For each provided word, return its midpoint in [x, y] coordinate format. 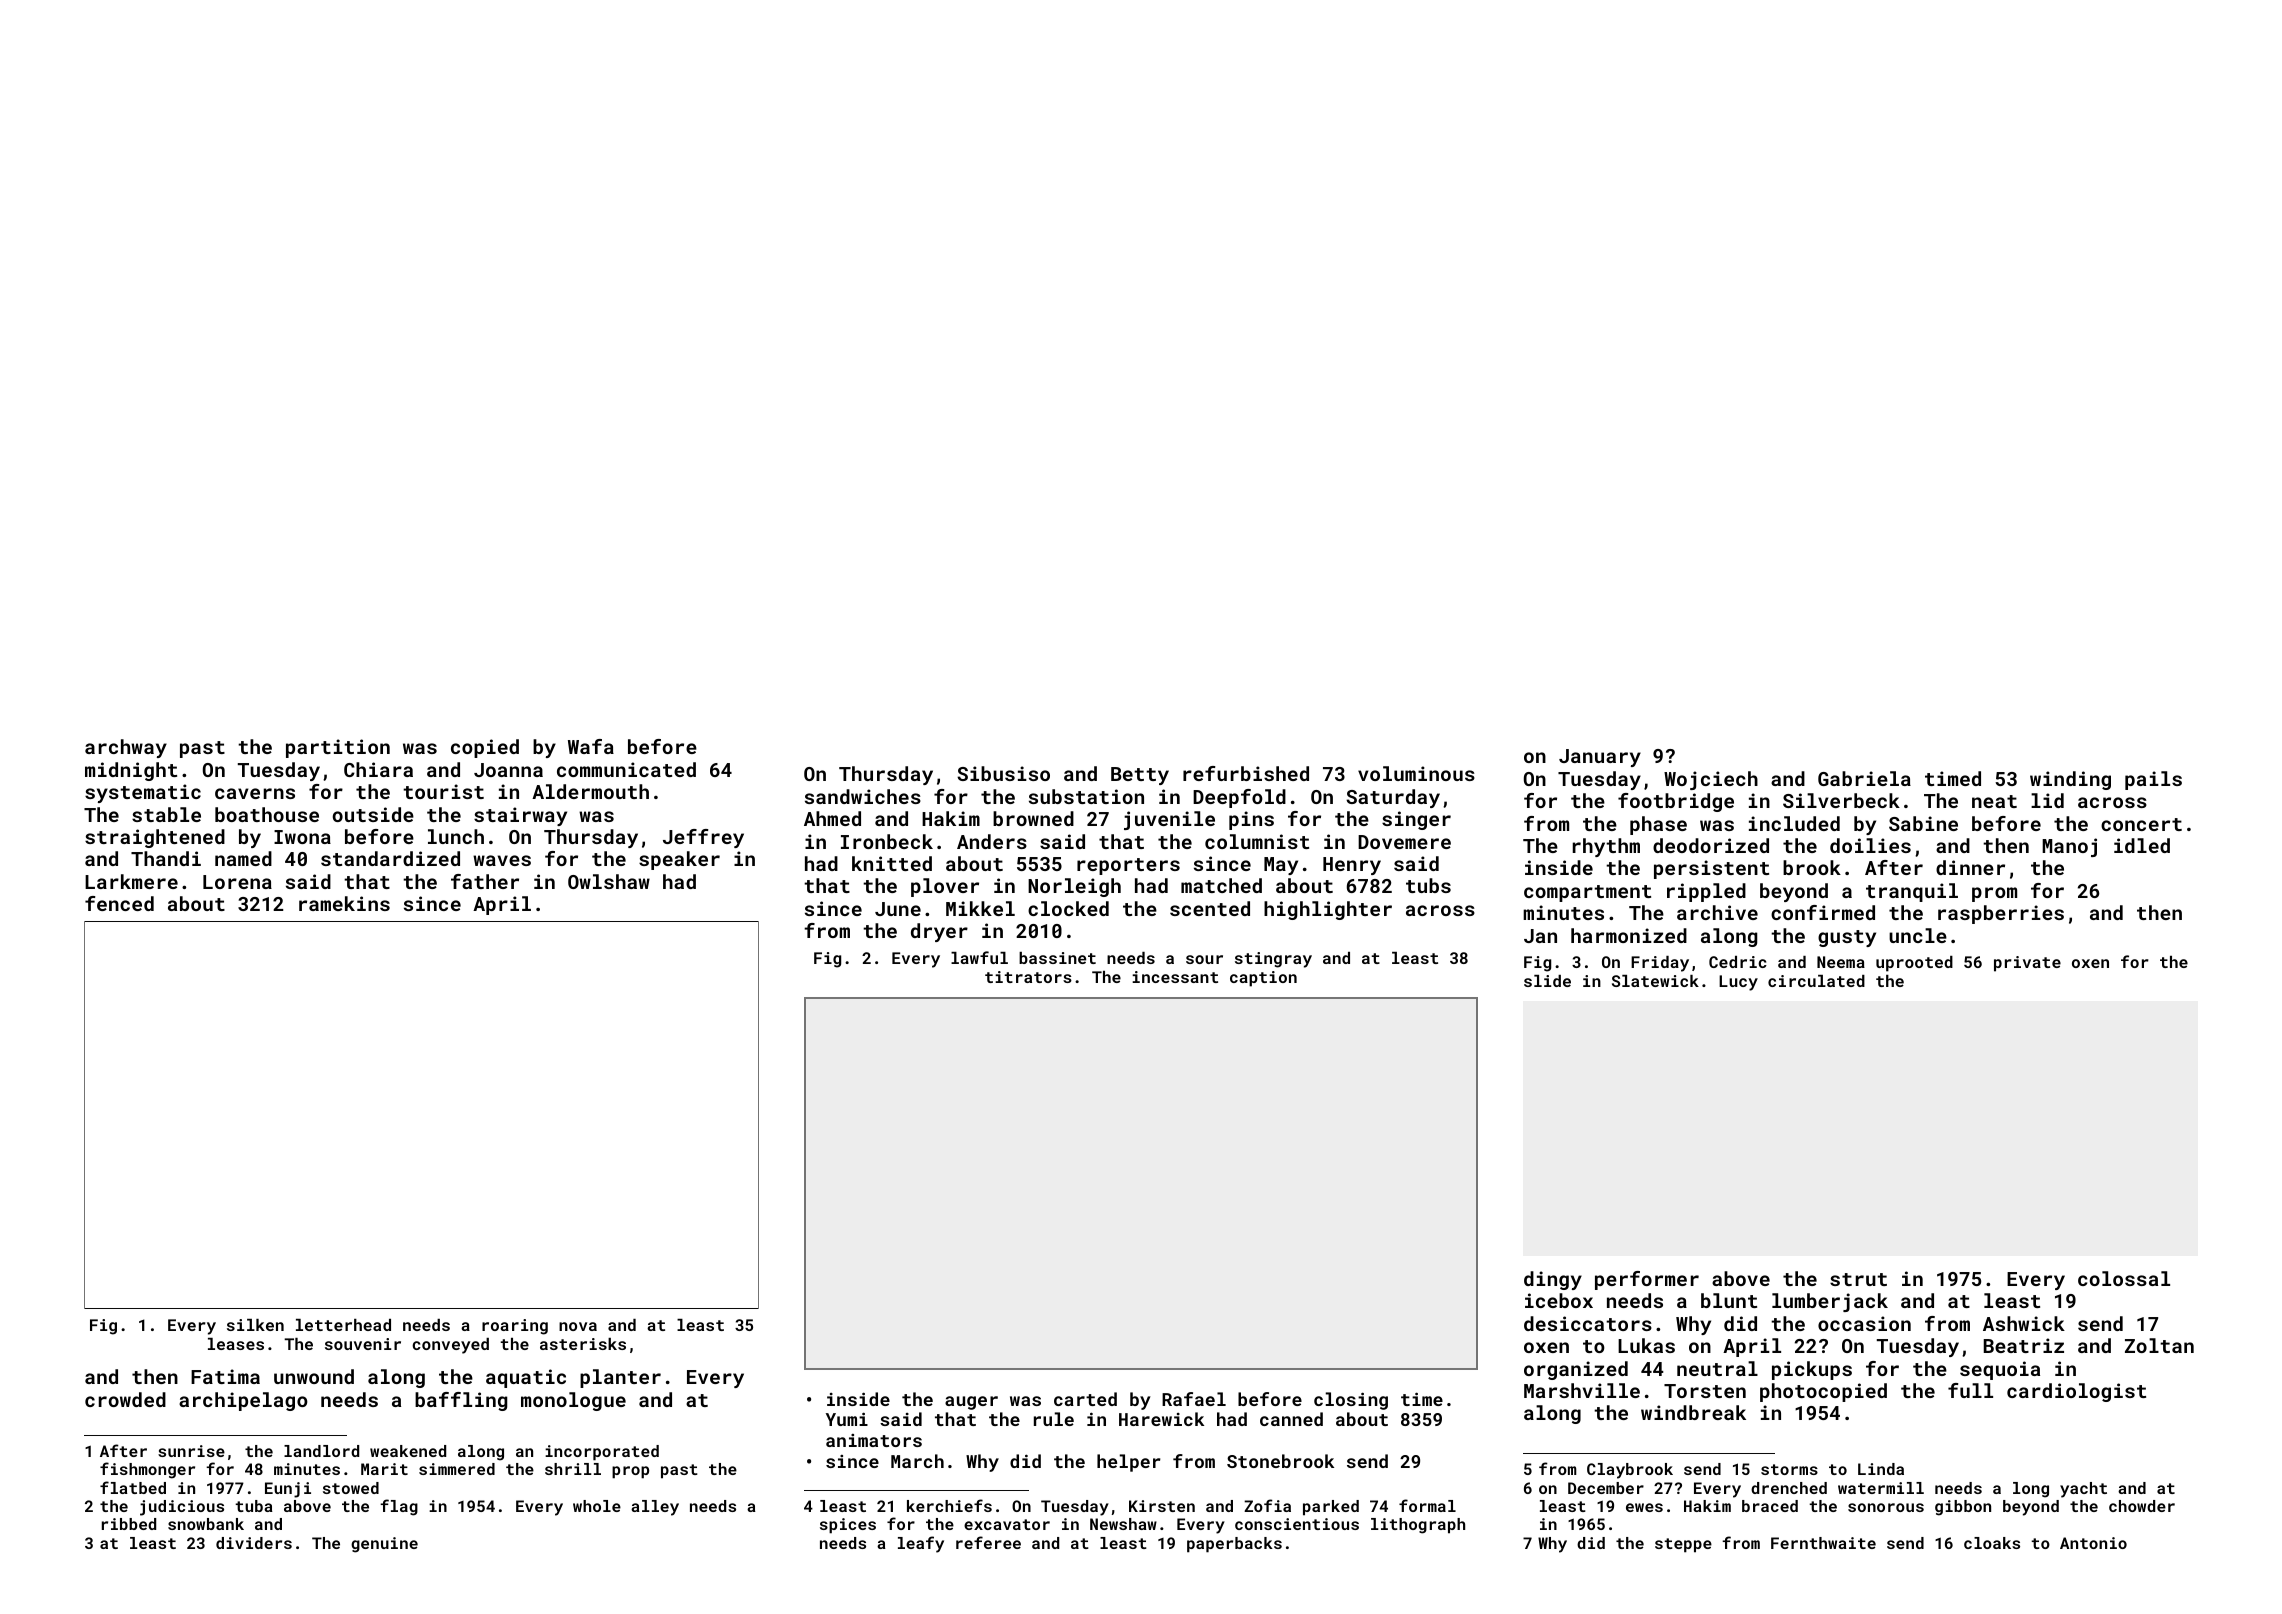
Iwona [302, 837]
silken [255, 1325]
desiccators [1588, 1323]
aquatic [526, 1378]
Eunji [288, 1490]
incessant [1175, 977]
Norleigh [1074, 887]
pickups [1812, 1370]
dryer [939, 932]
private [2027, 964]
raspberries [2001, 914]
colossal [2124, 1278]
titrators [1028, 977]
